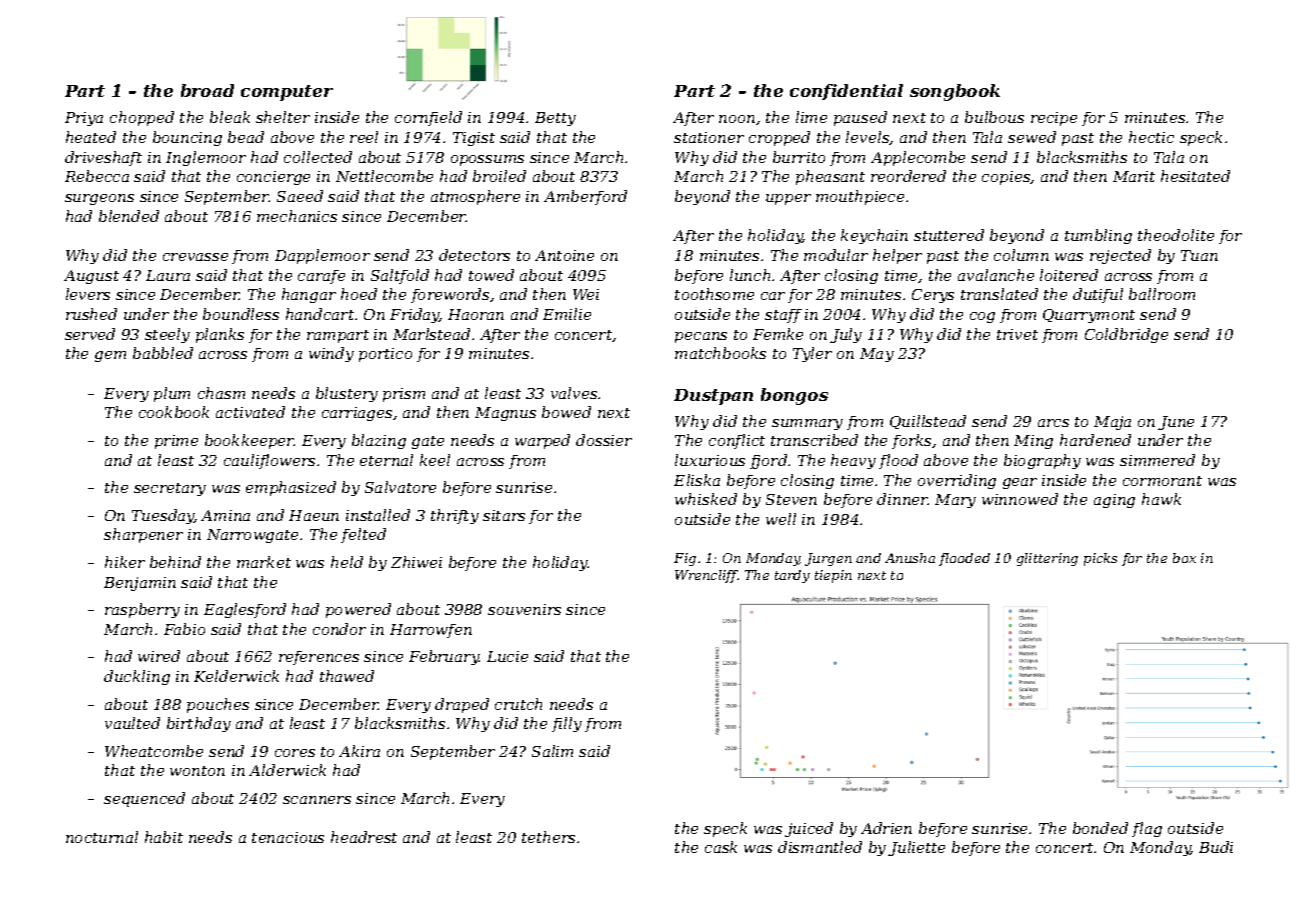  I want to click on Priya, so click(84, 119).
